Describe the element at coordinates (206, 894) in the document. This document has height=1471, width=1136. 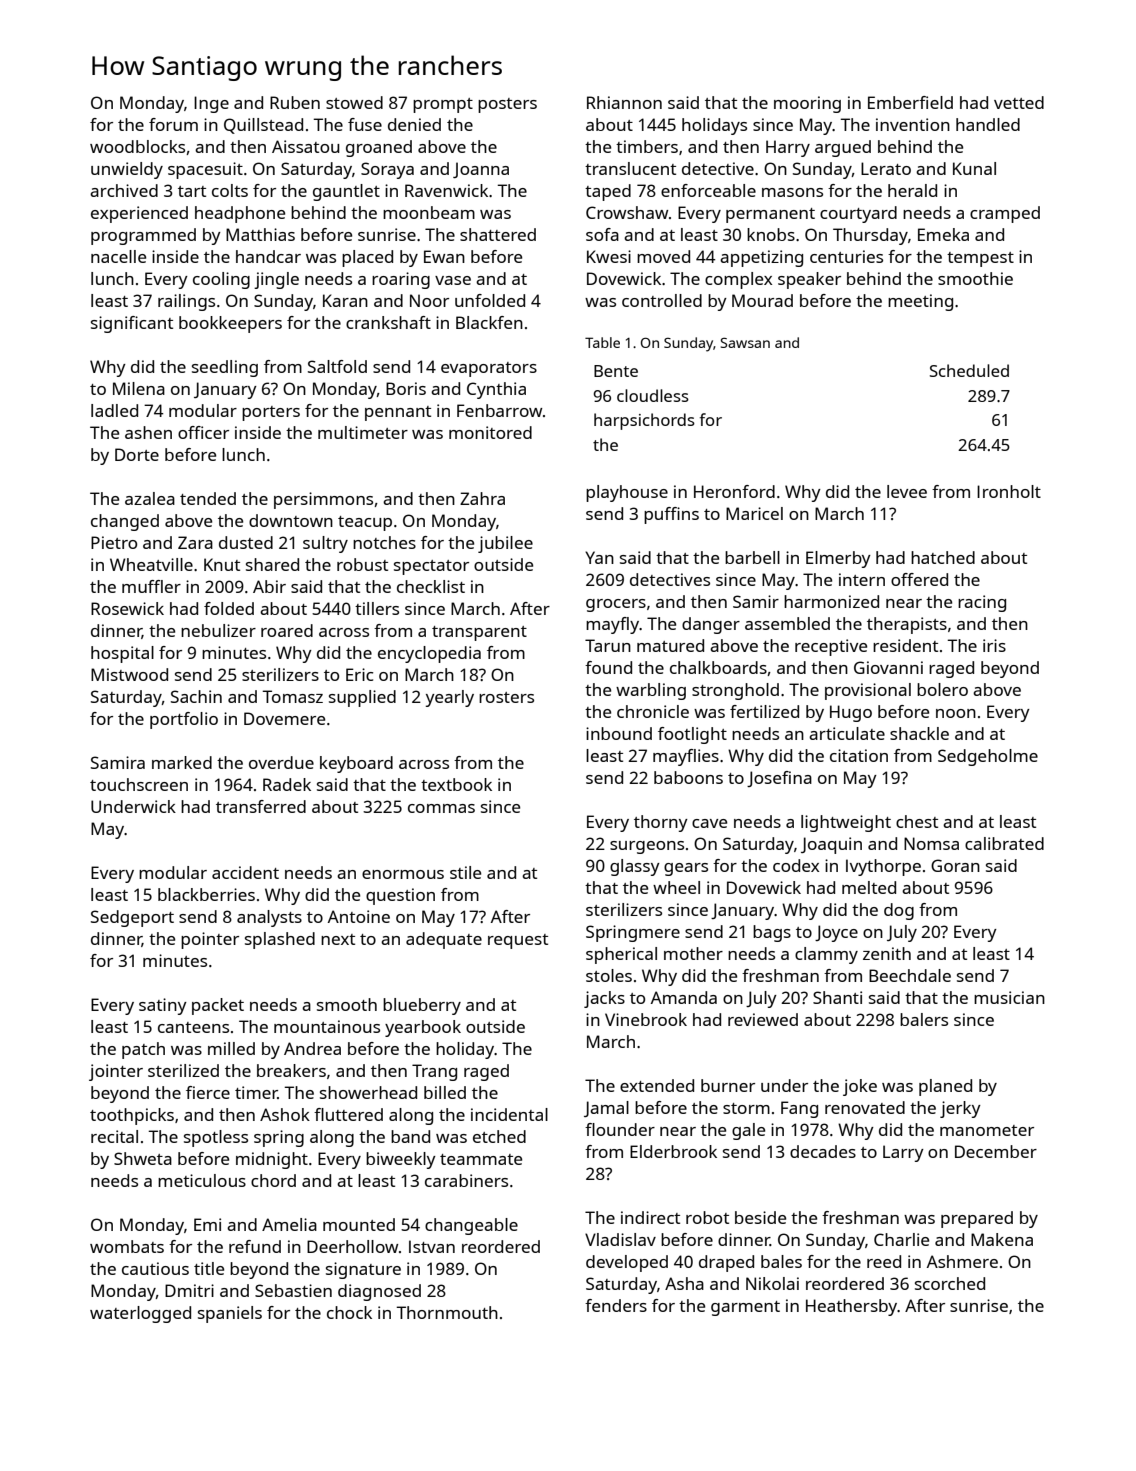
I see `blackberries` at that location.
